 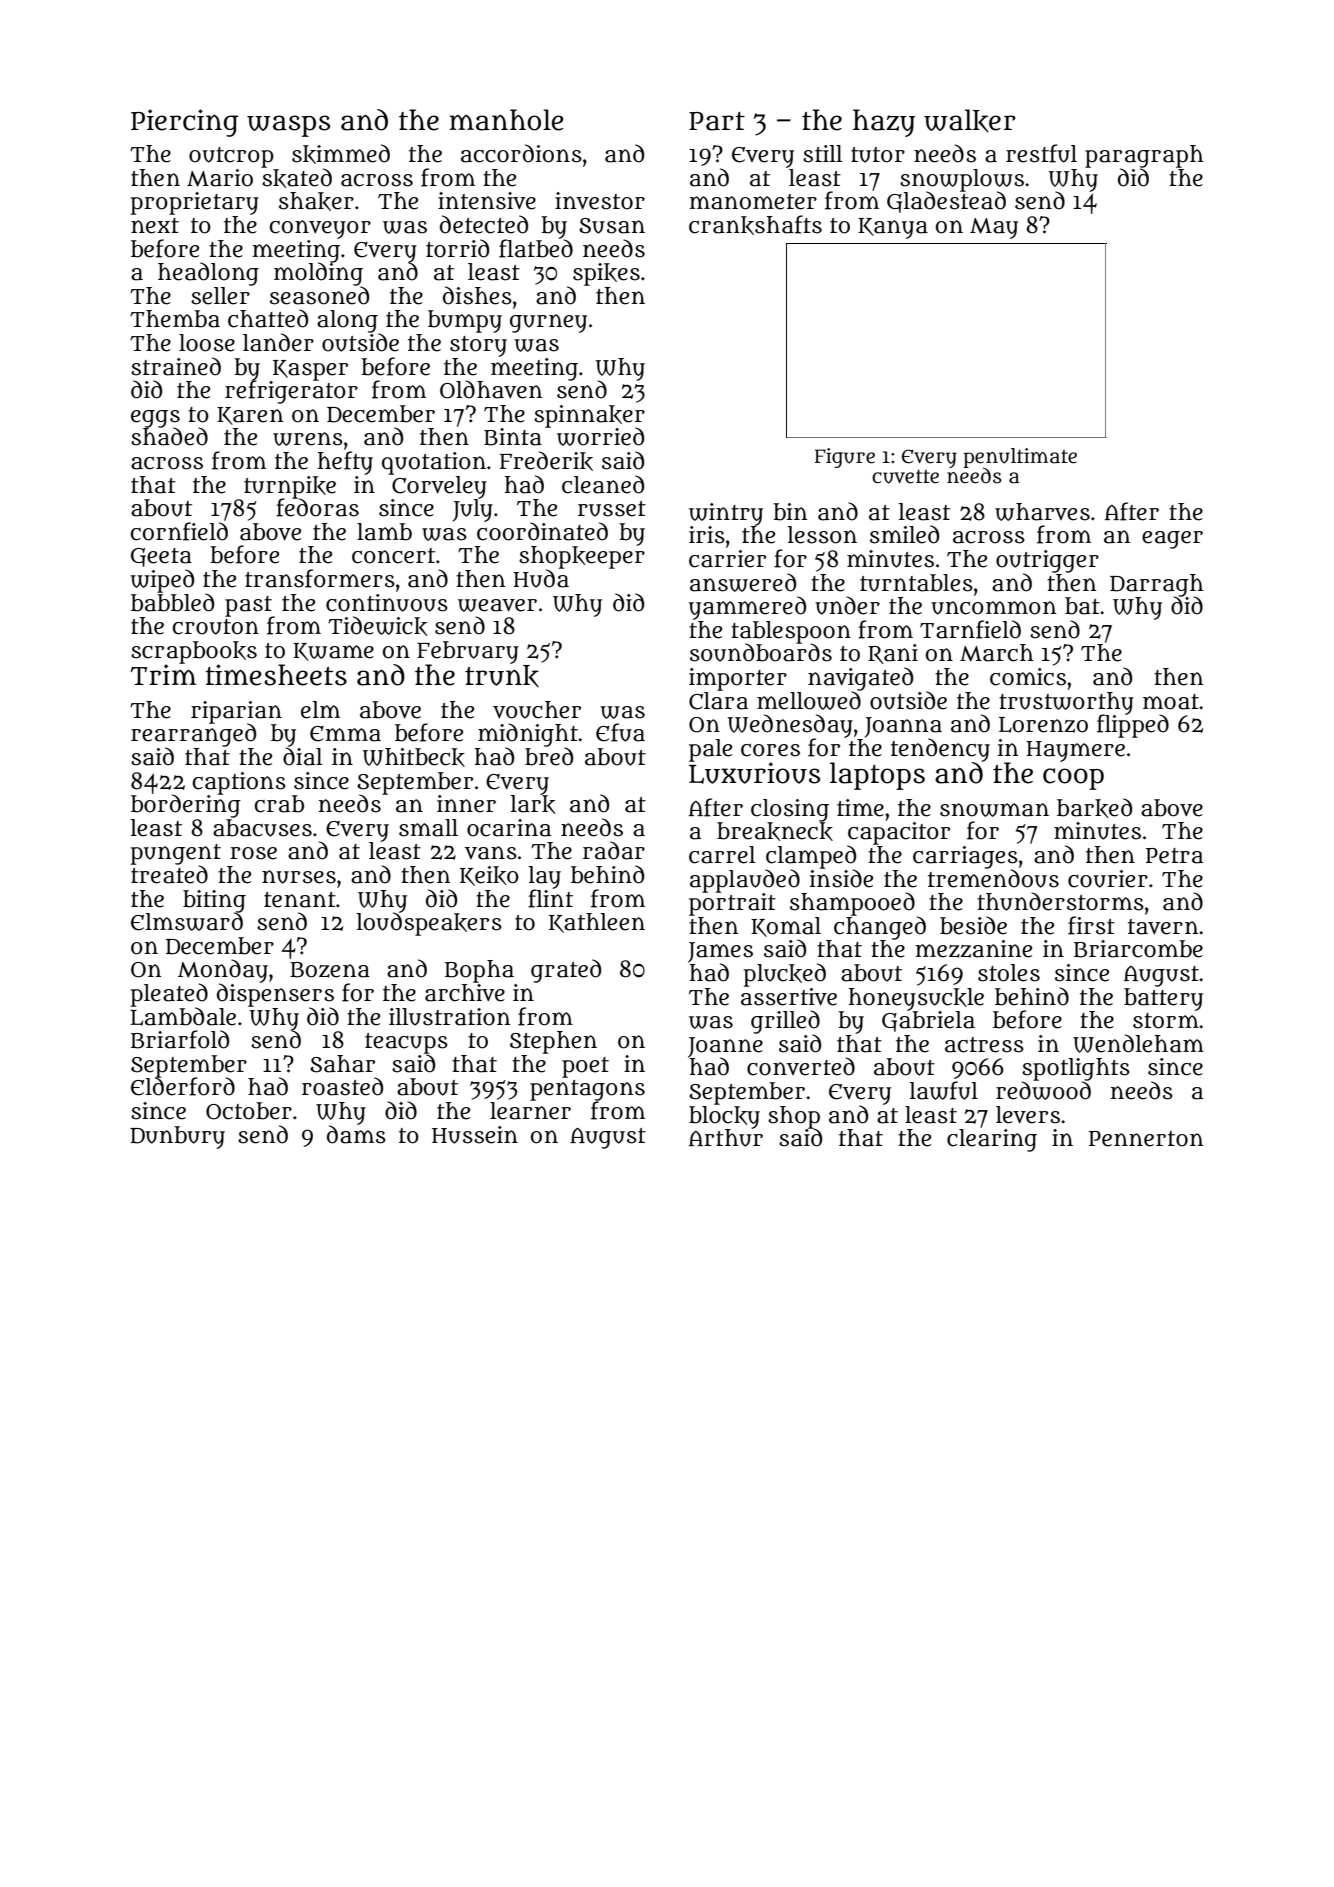 I want to click on clearing, so click(x=992, y=1140).
